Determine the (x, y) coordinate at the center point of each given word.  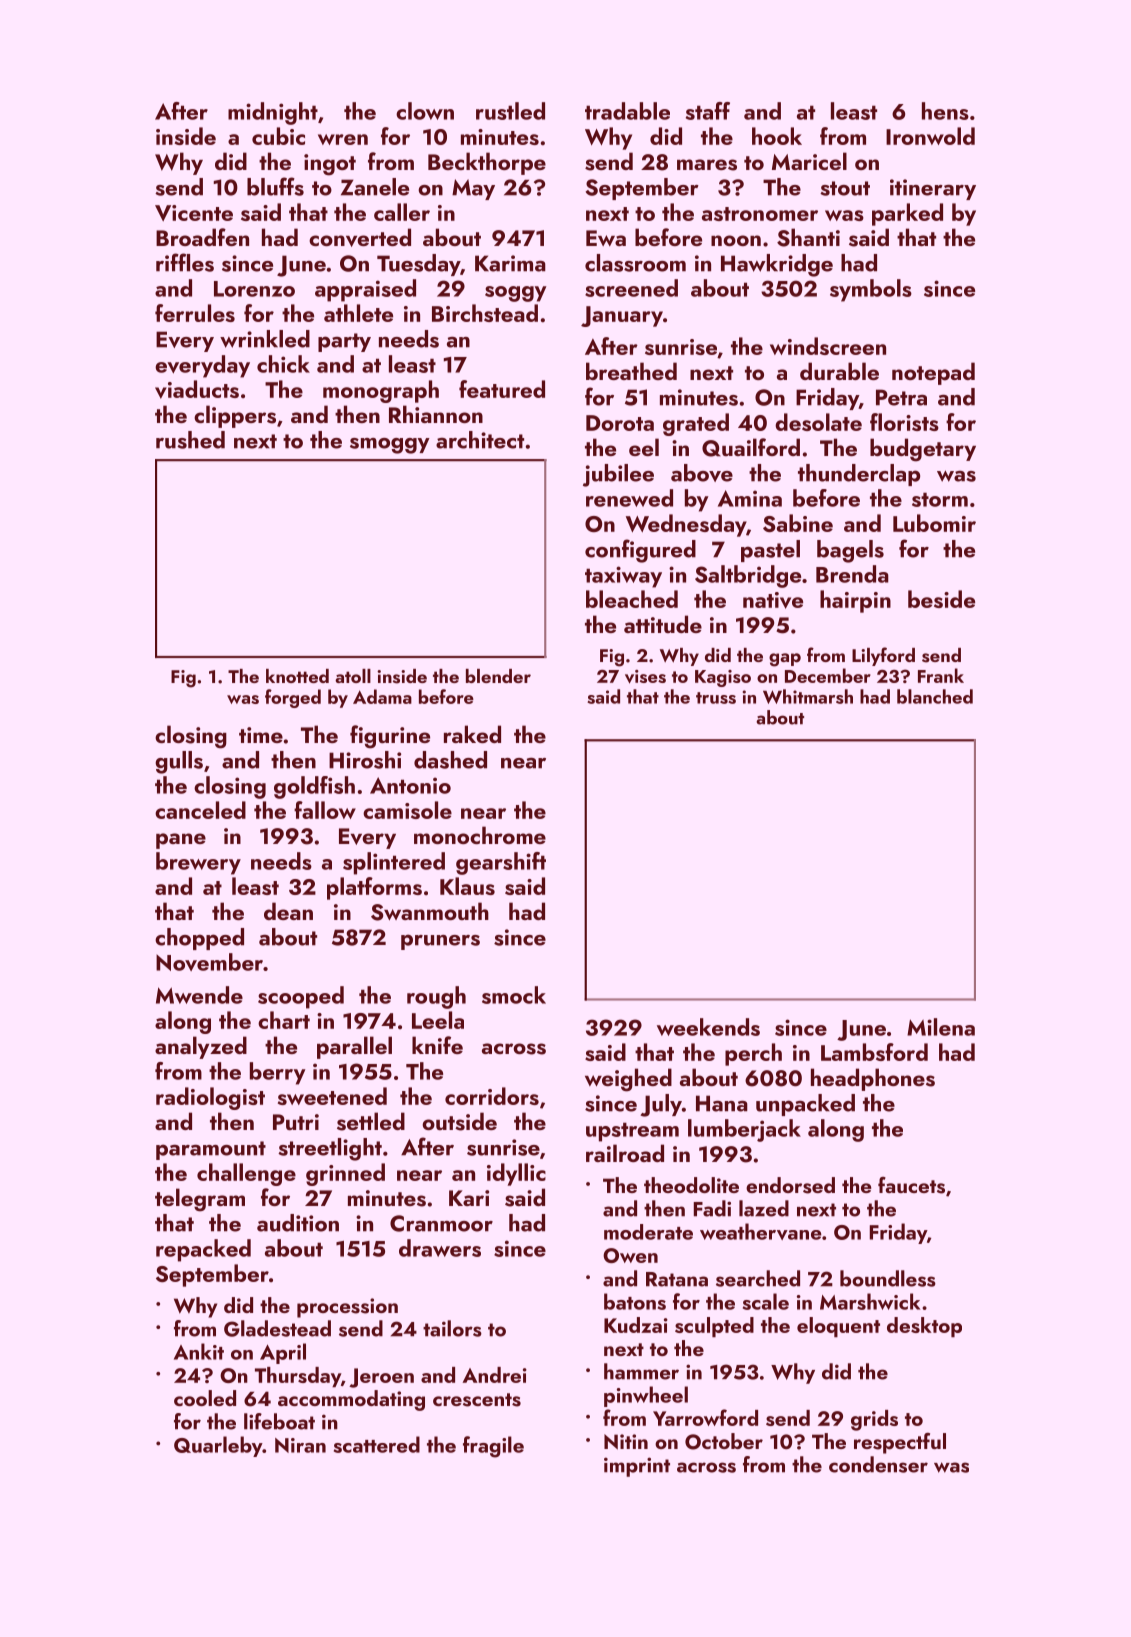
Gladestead (277, 1328)
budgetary (923, 450)
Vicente (194, 213)
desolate (818, 422)
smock (514, 995)
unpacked (805, 1105)
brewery (198, 863)
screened (631, 288)
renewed (629, 498)
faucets (911, 1185)
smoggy (390, 446)
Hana (722, 1103)
